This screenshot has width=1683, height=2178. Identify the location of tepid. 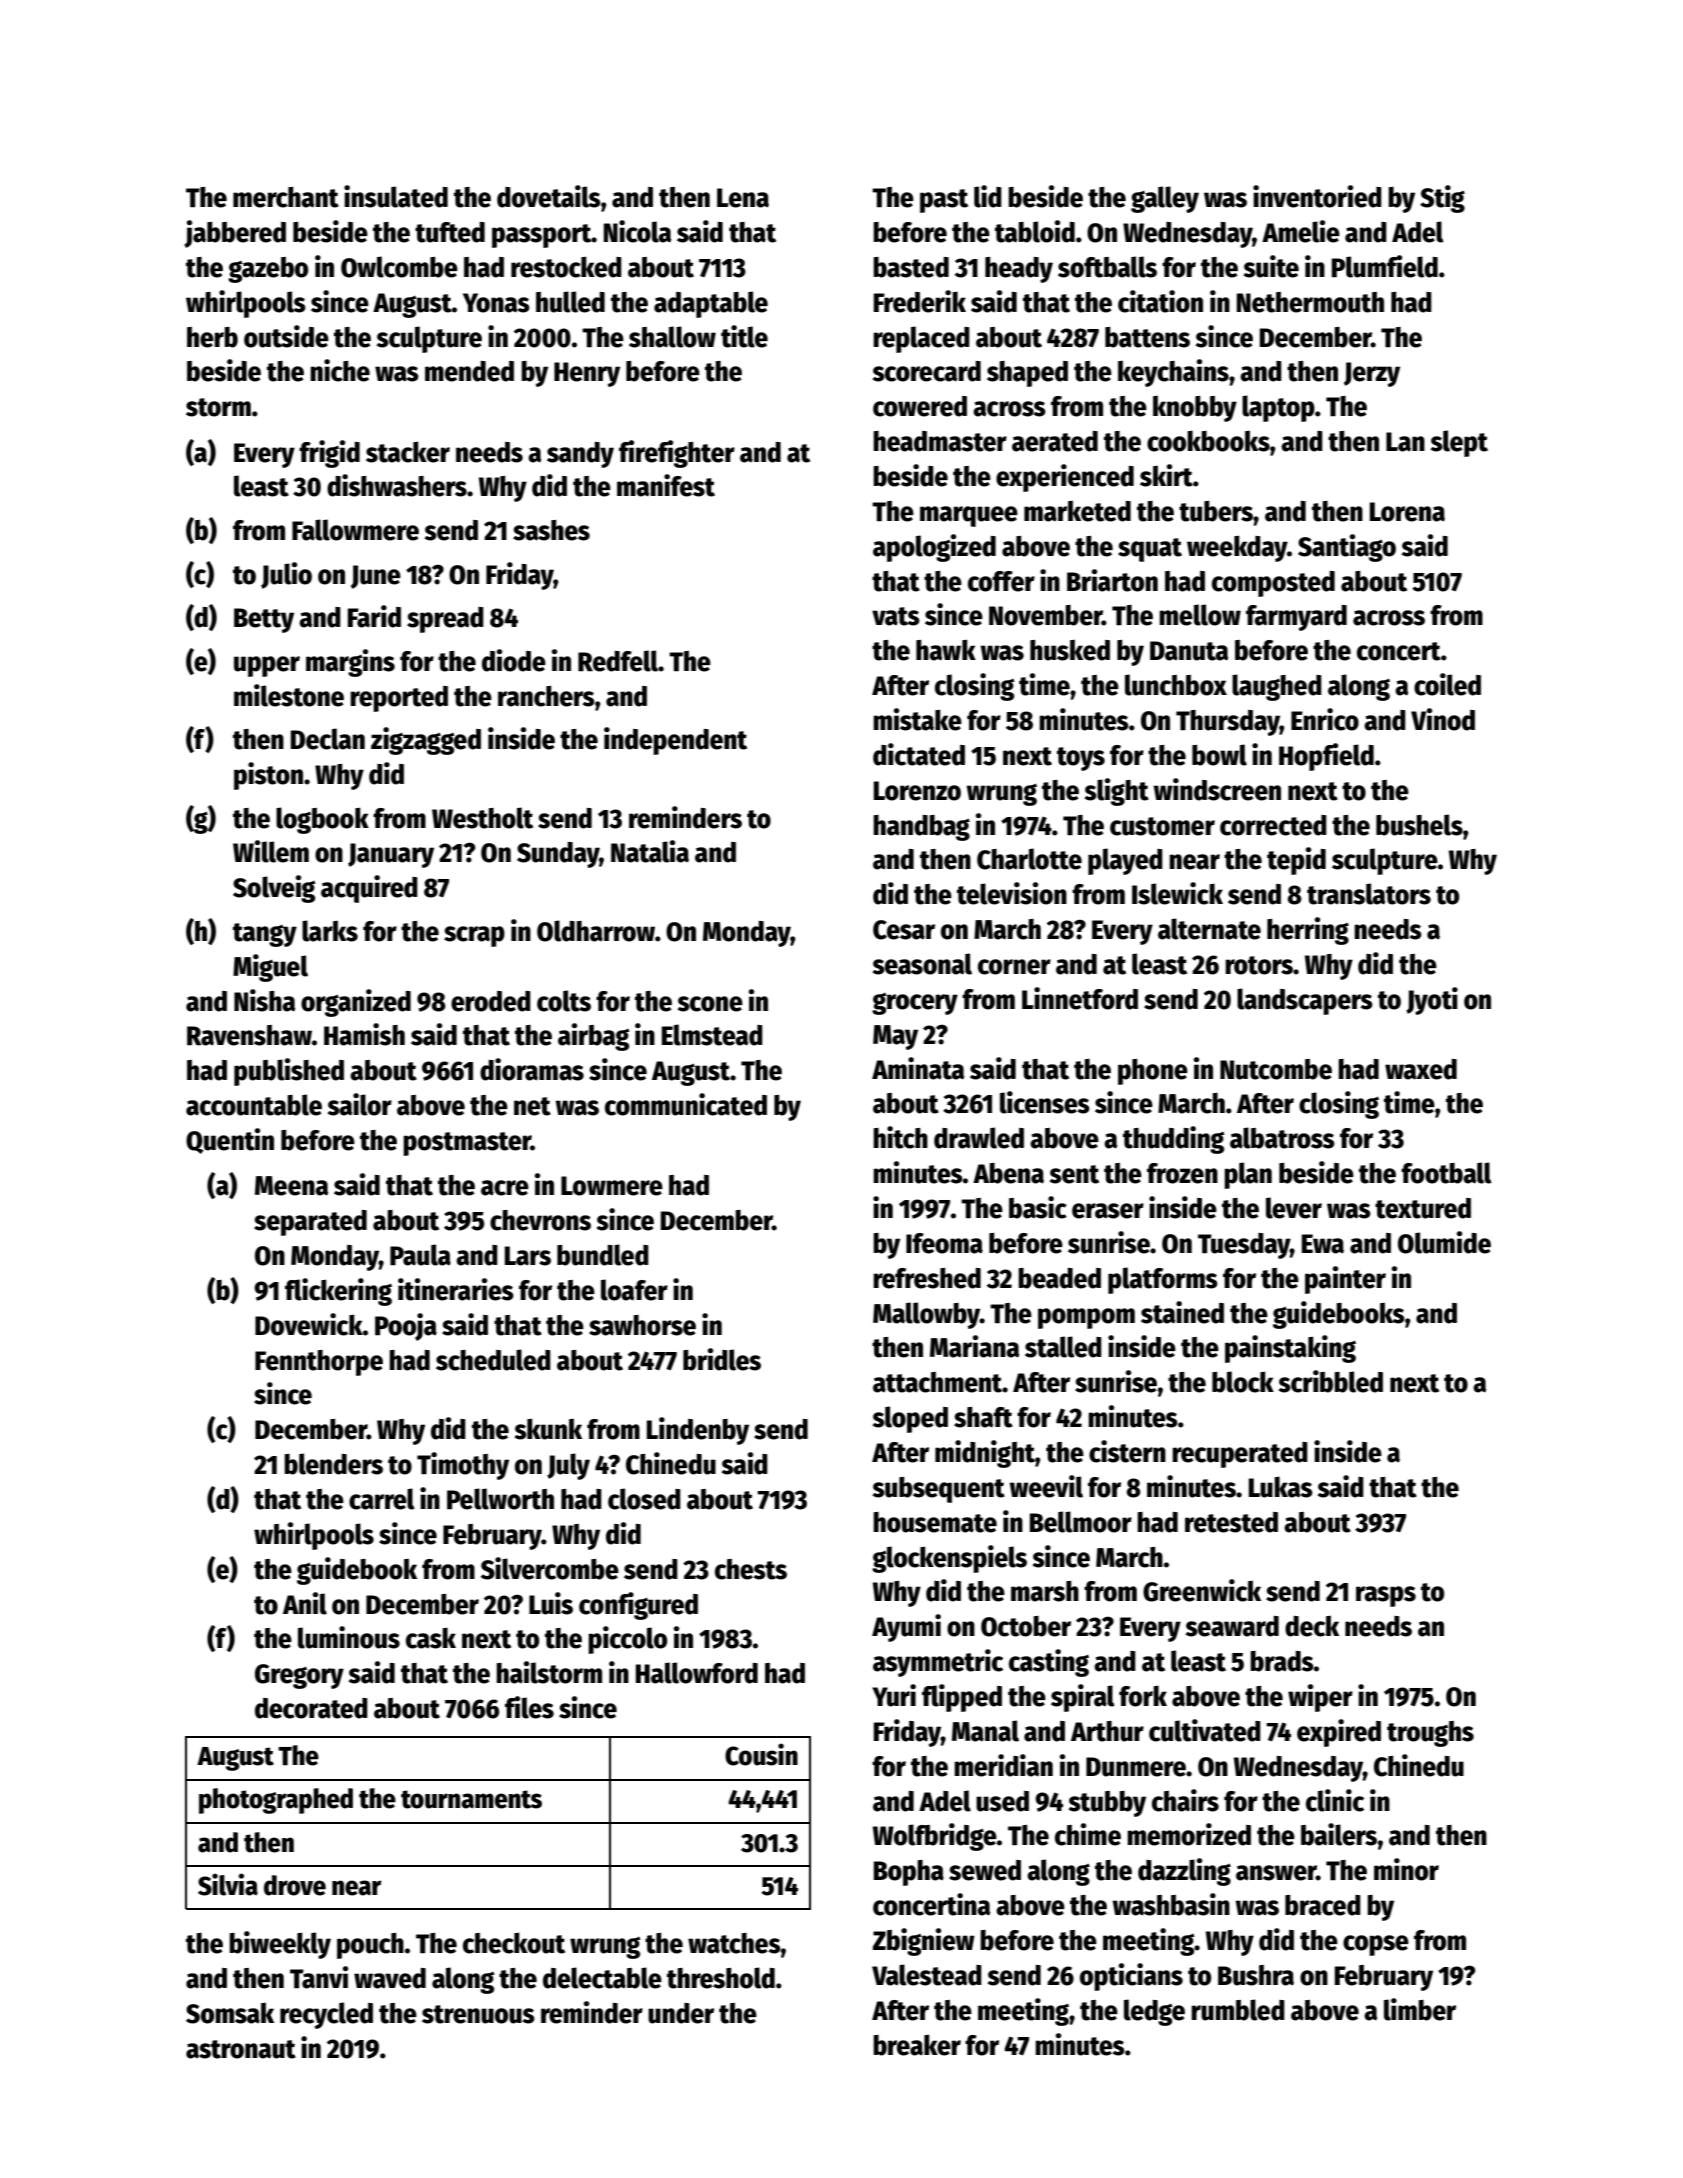
(1296, 861).
